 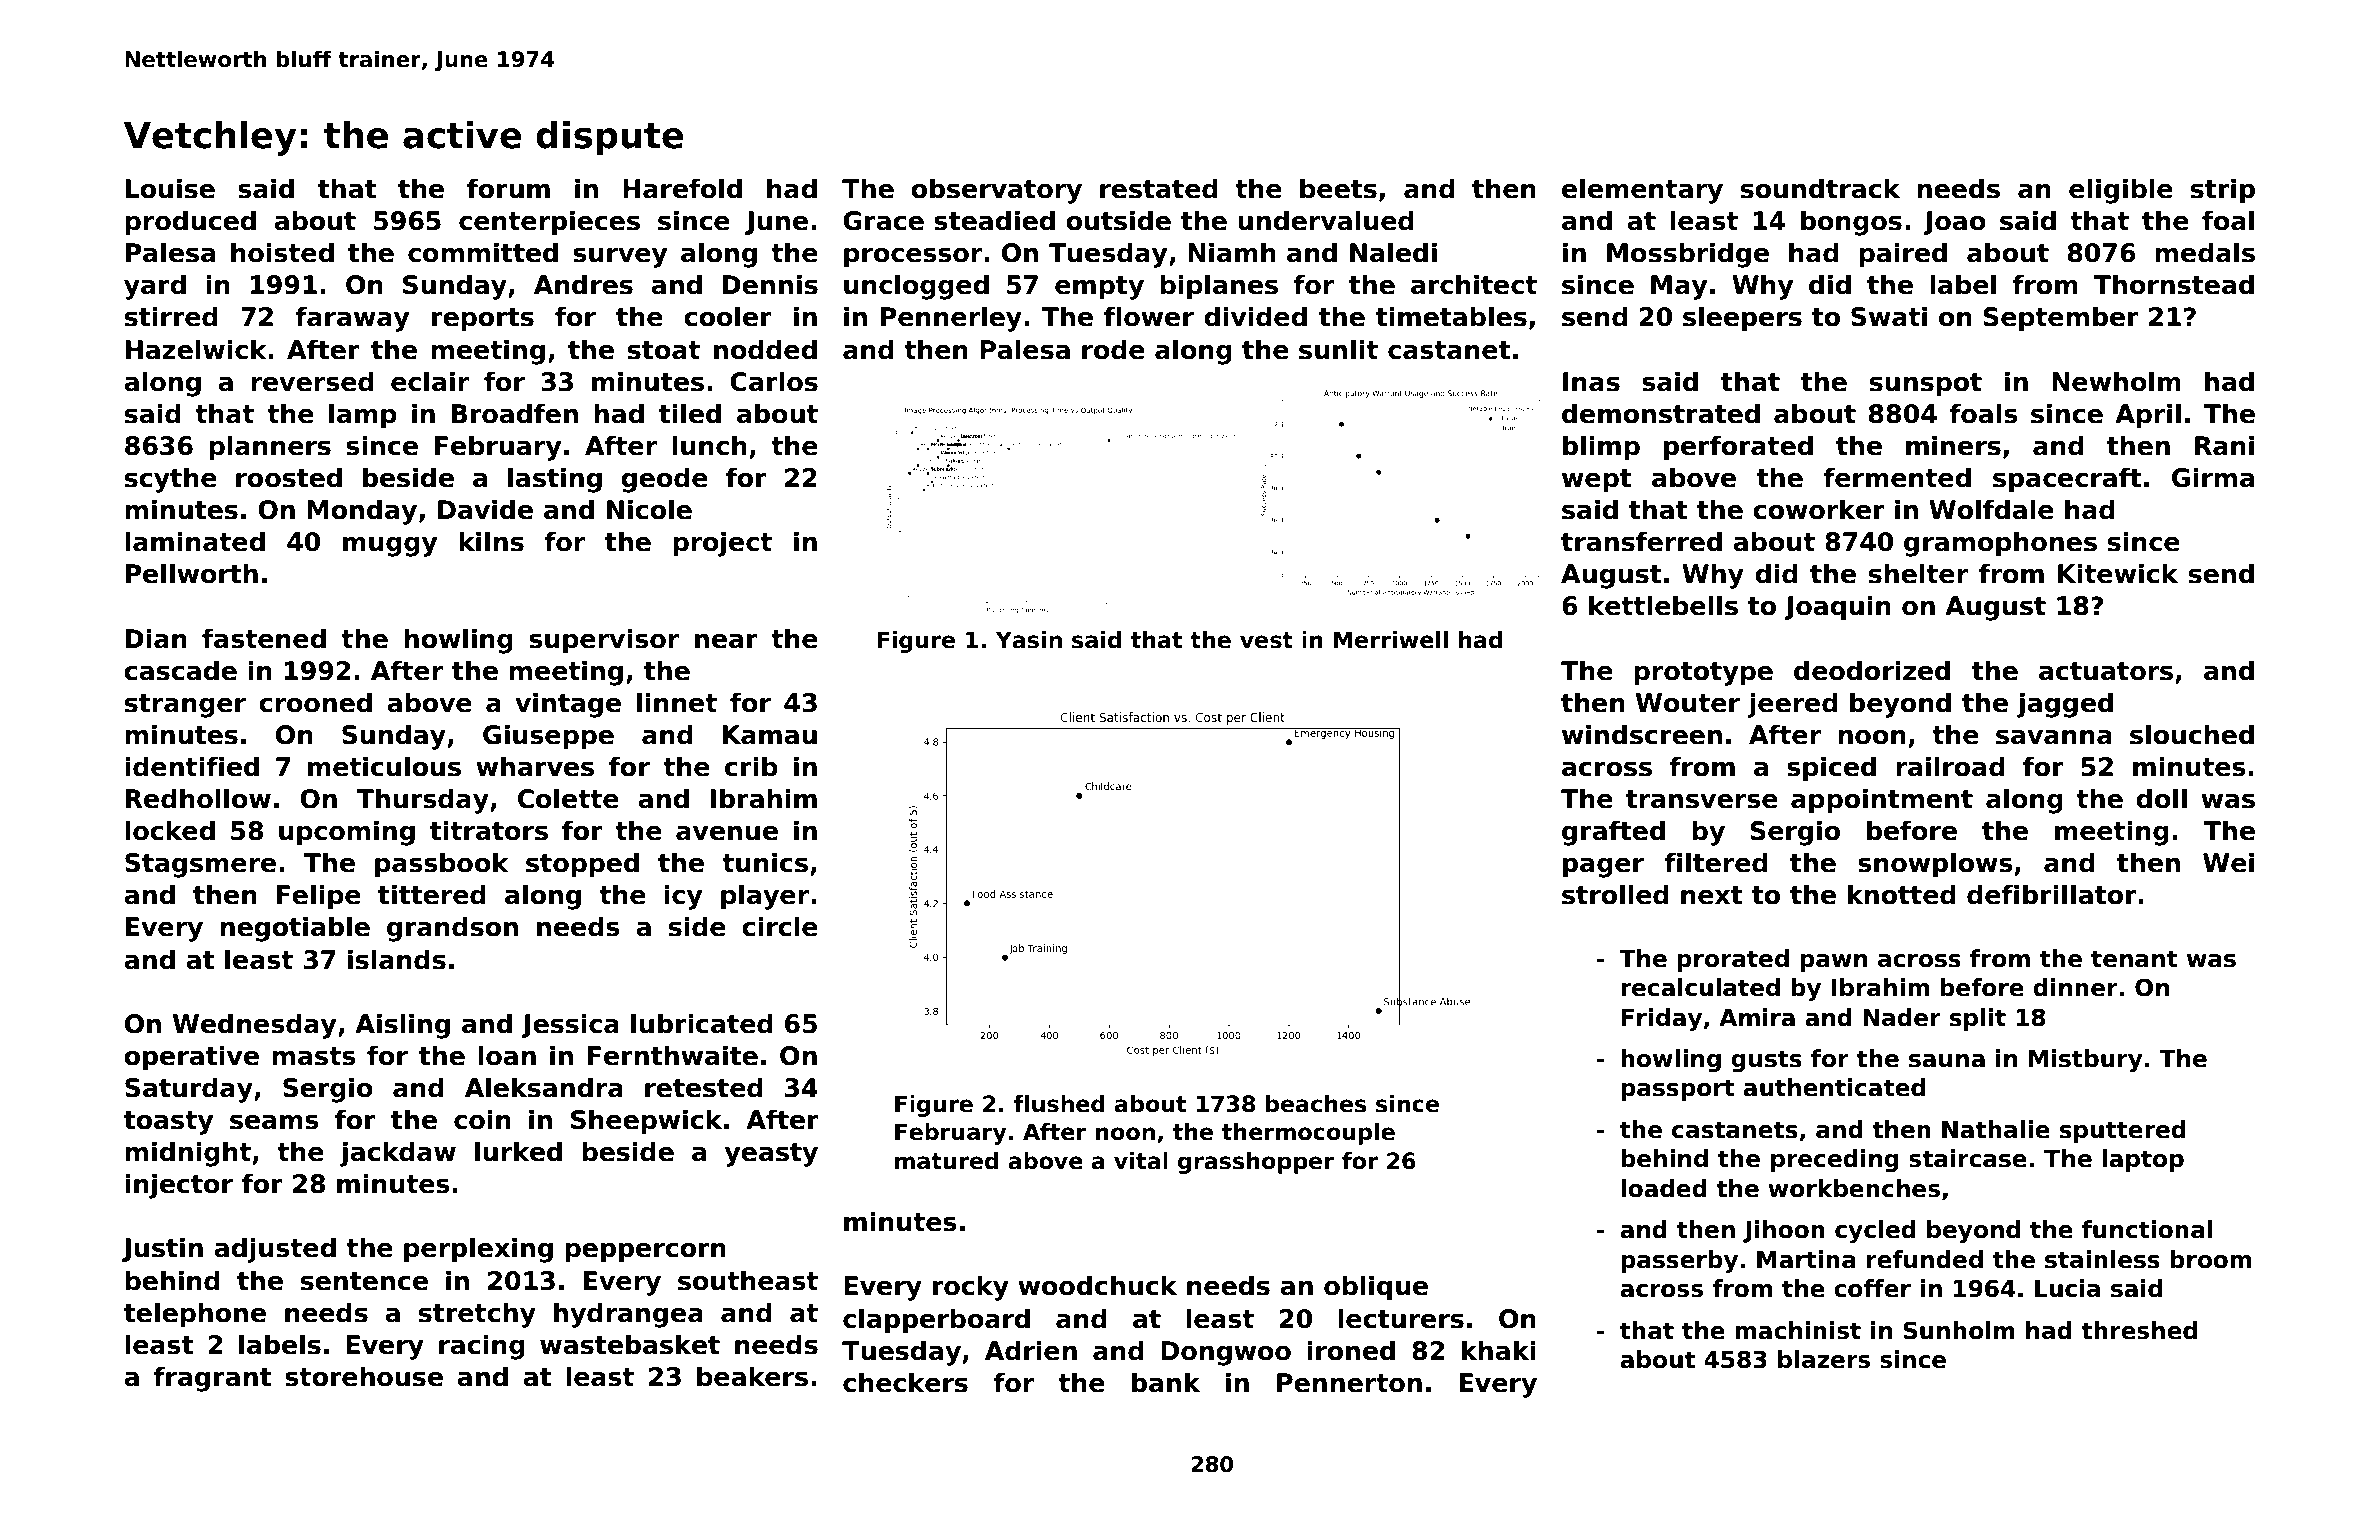 I want to click on stopped, so click(x=582, y=864).
